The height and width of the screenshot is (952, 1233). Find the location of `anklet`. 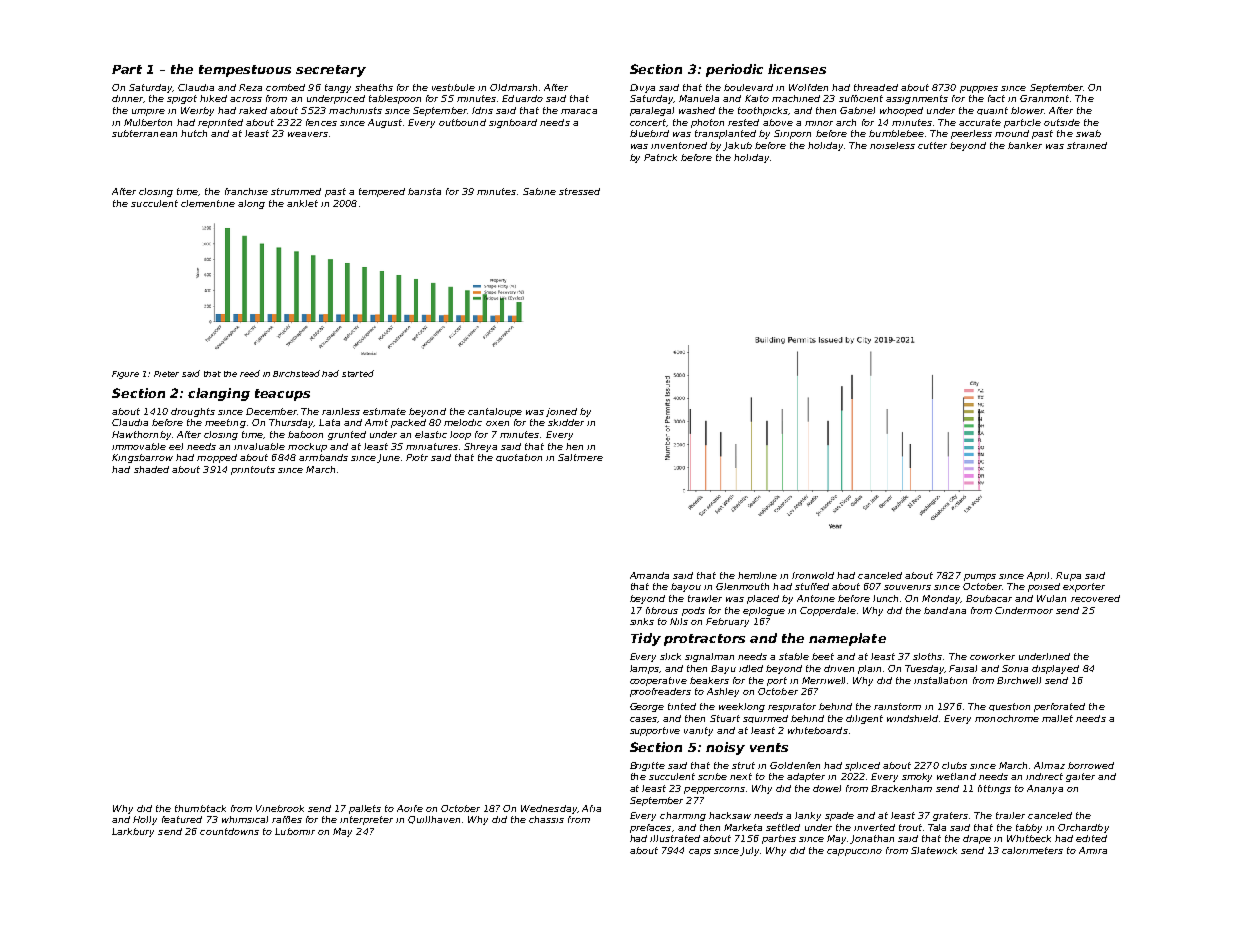

anklet is located at coordinates (302, 203).
